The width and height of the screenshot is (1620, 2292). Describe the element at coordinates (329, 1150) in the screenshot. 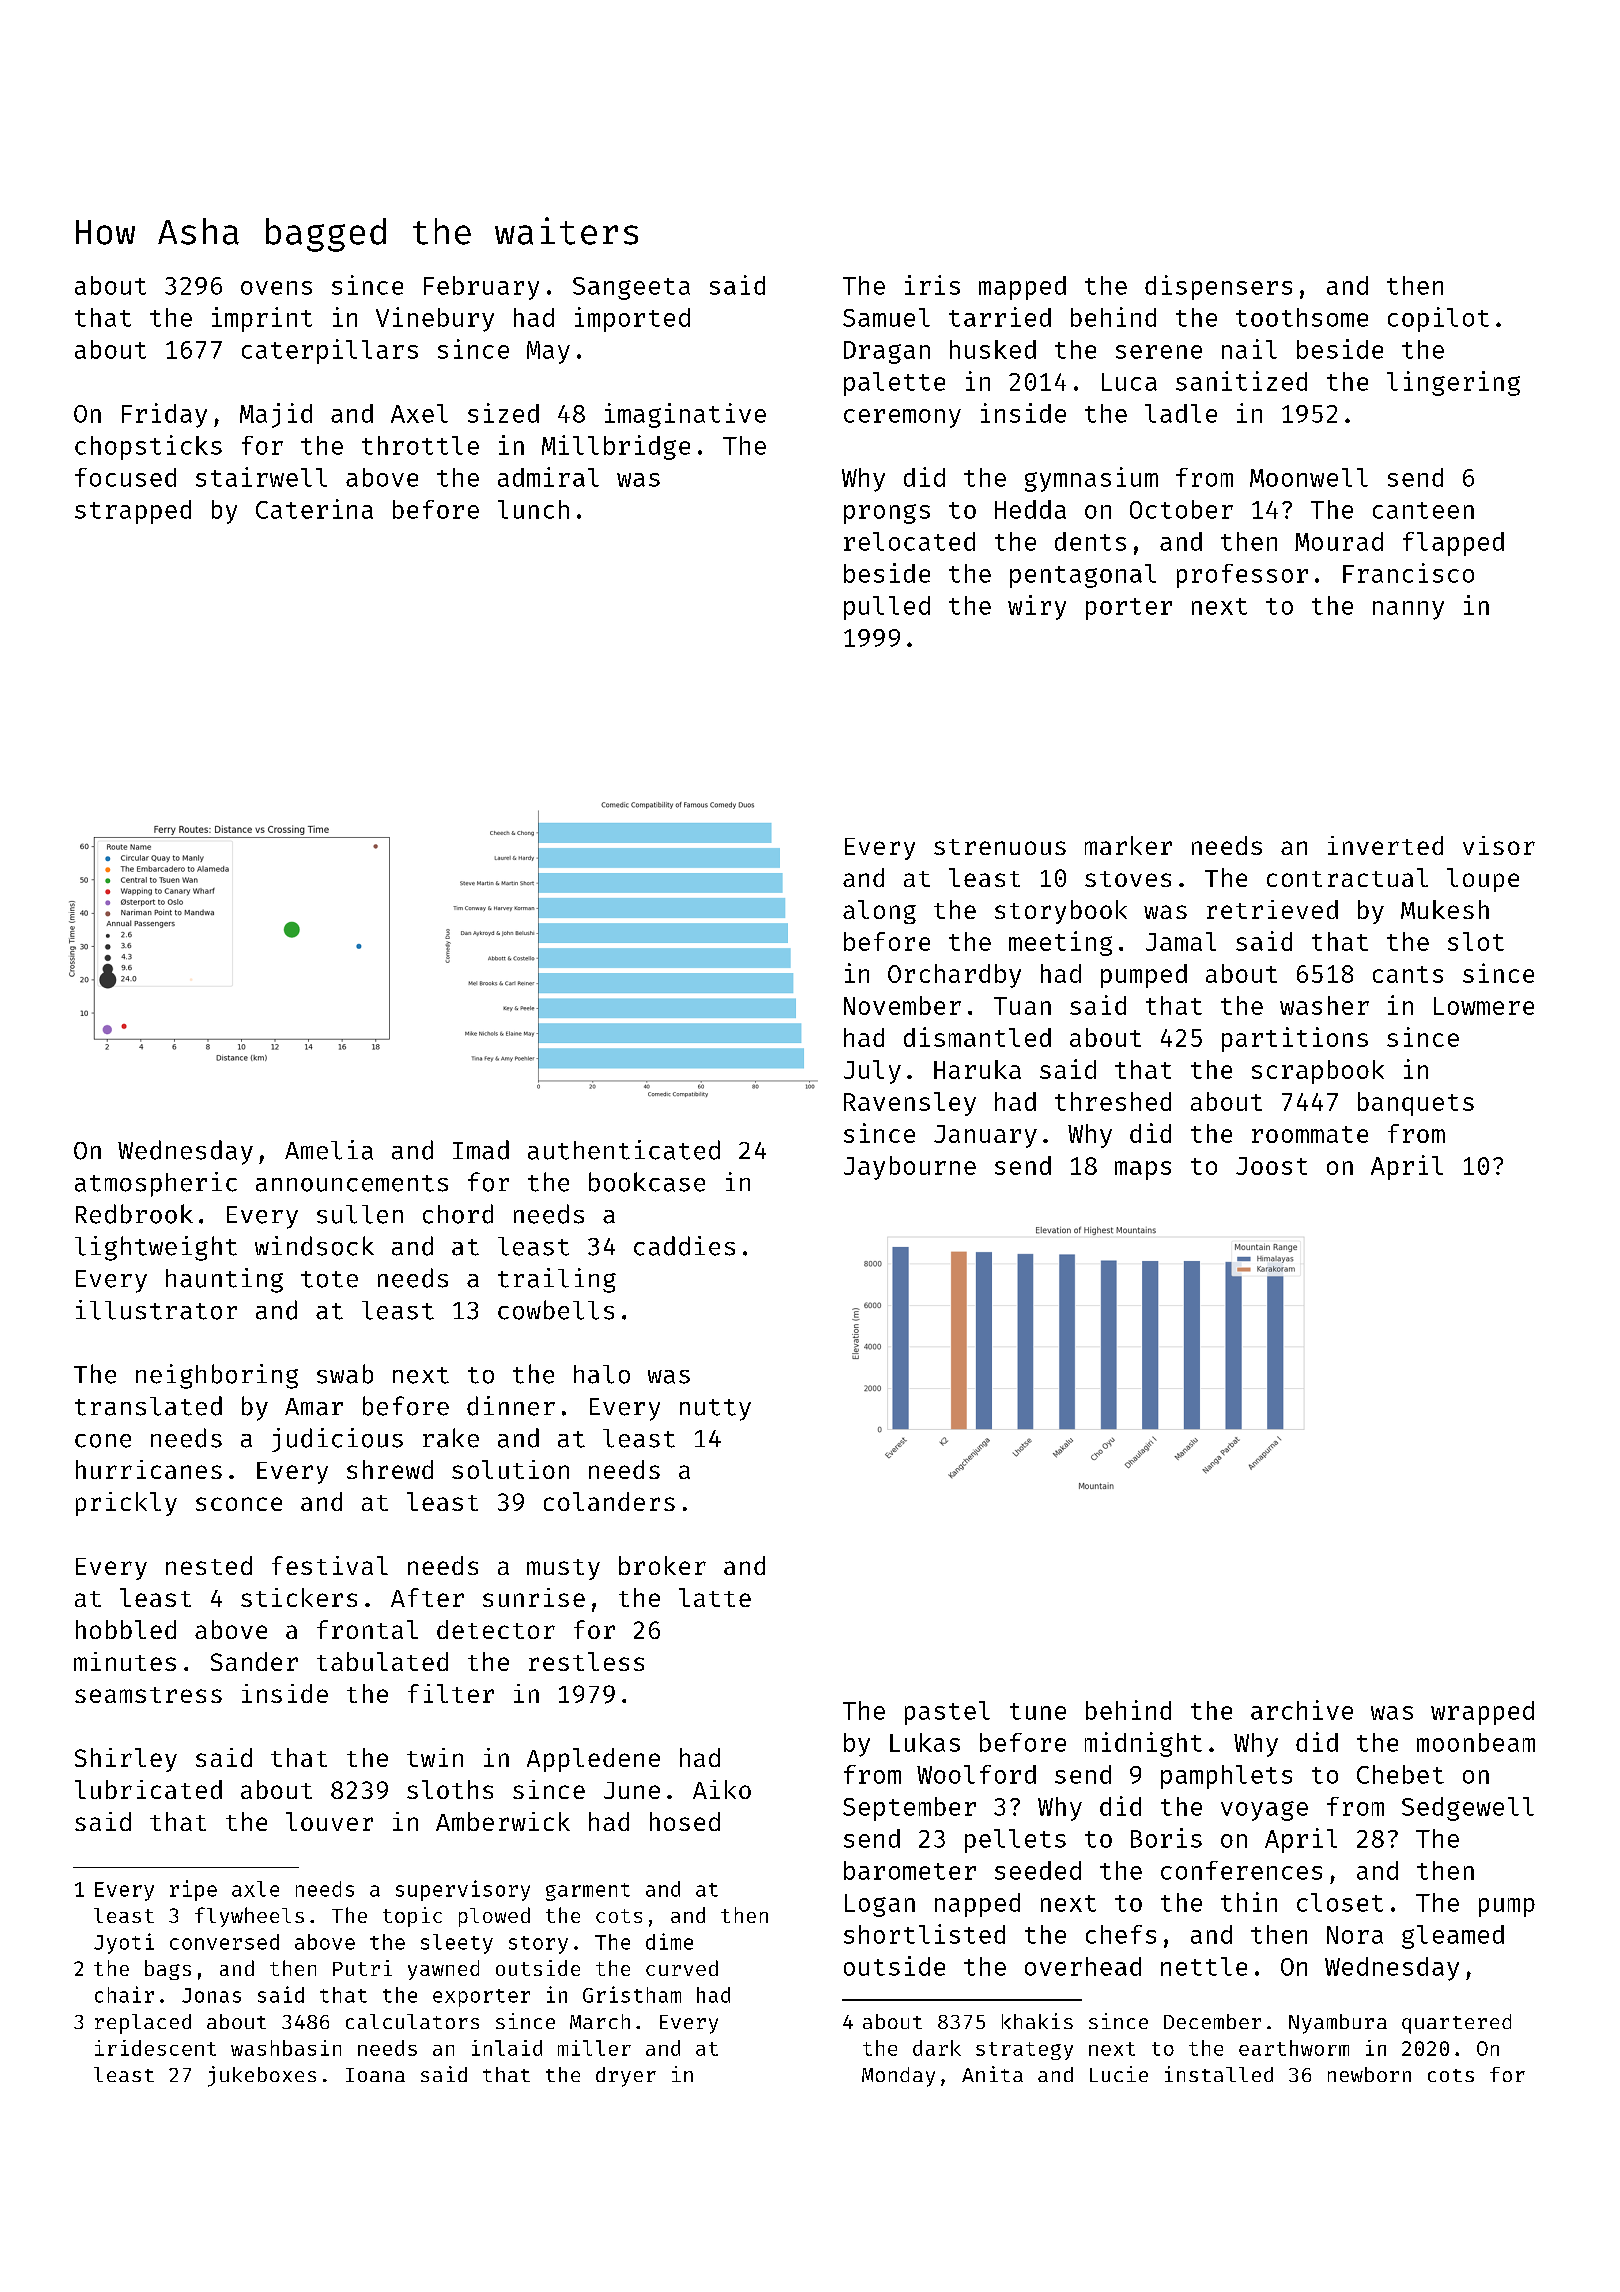

I see `Amelia` at that location.
